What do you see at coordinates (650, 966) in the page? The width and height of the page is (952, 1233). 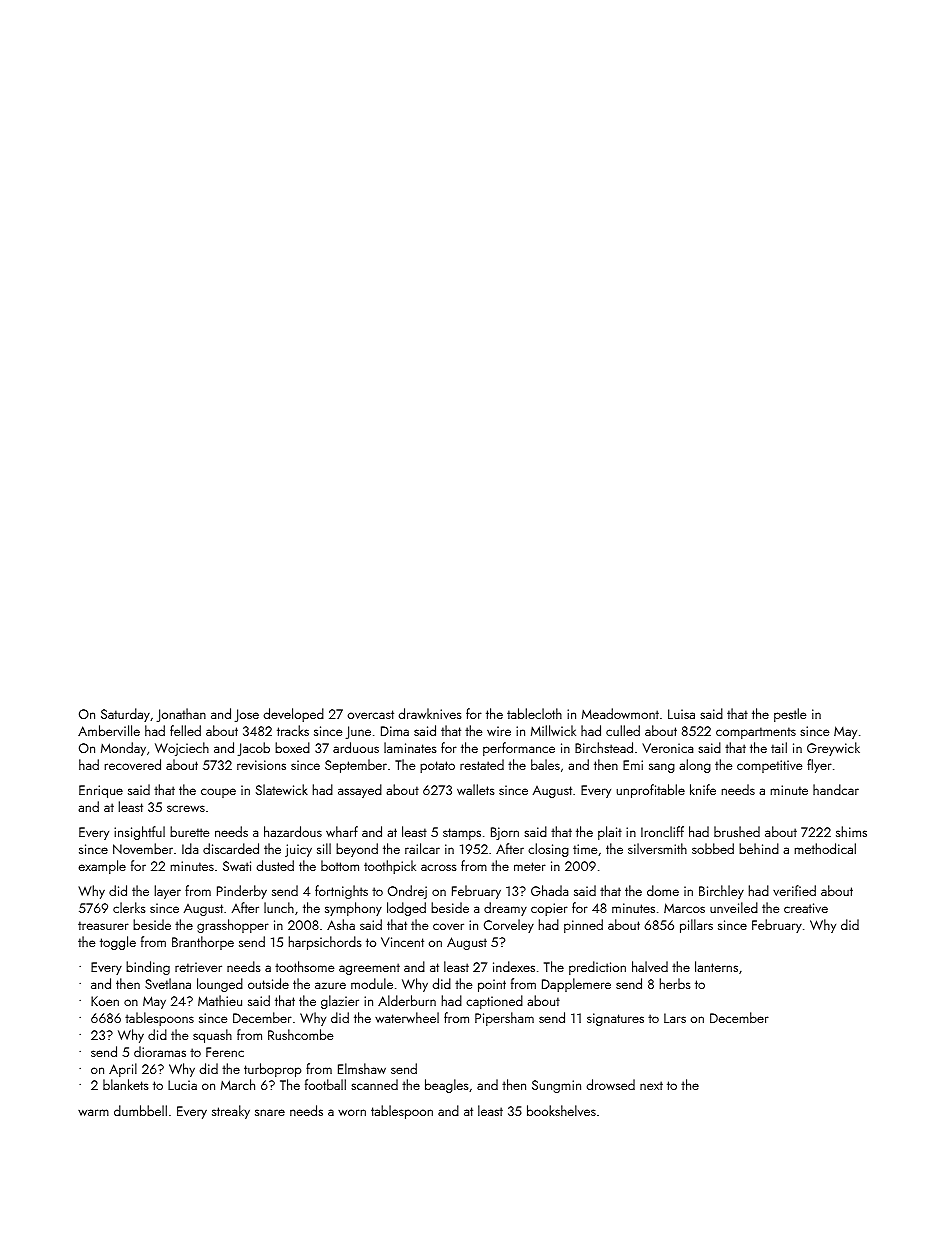 I see `halved` at bounding box center [650, 966].
